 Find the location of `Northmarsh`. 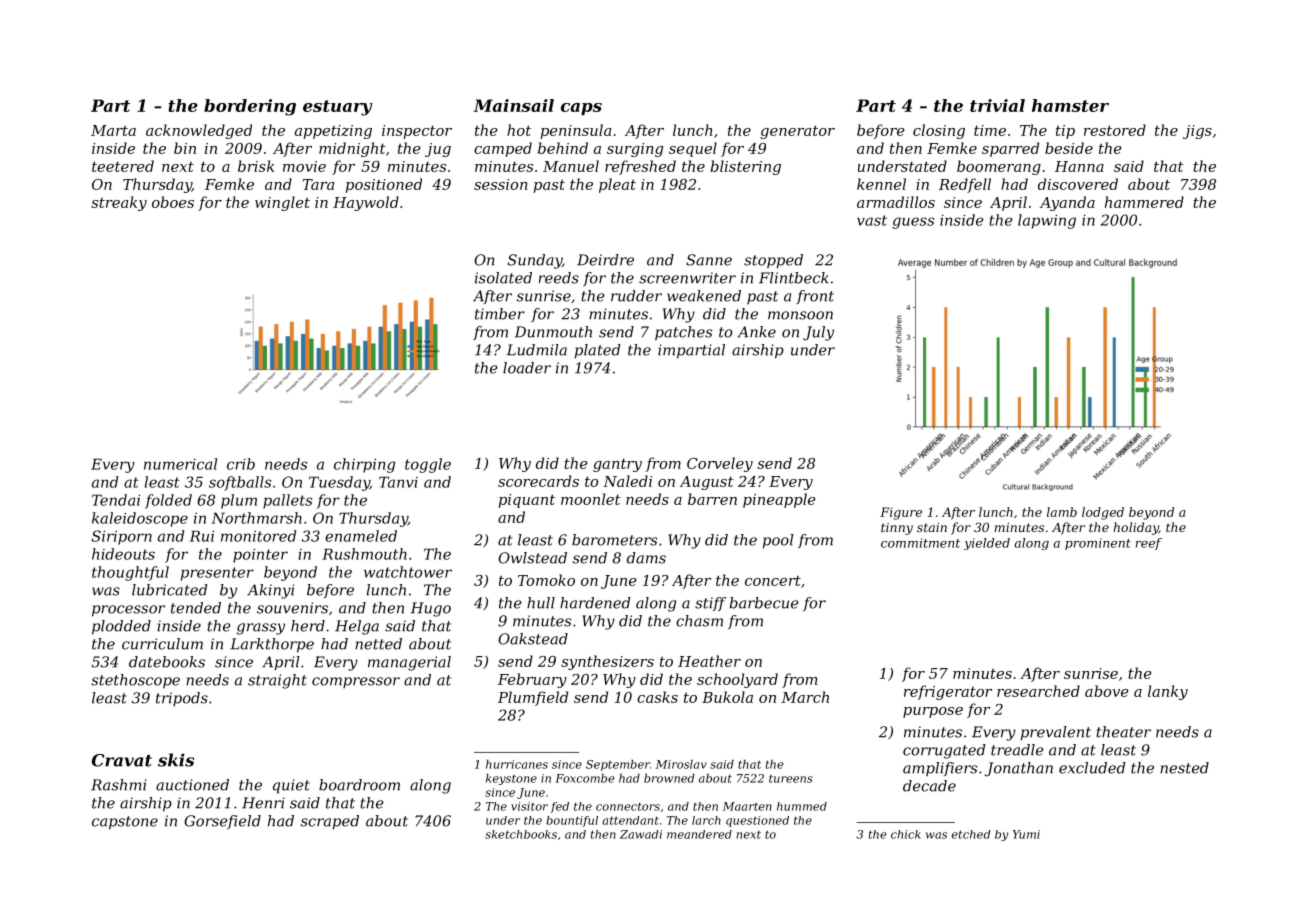

Northmarsh is located at coordinates (256, 518).
